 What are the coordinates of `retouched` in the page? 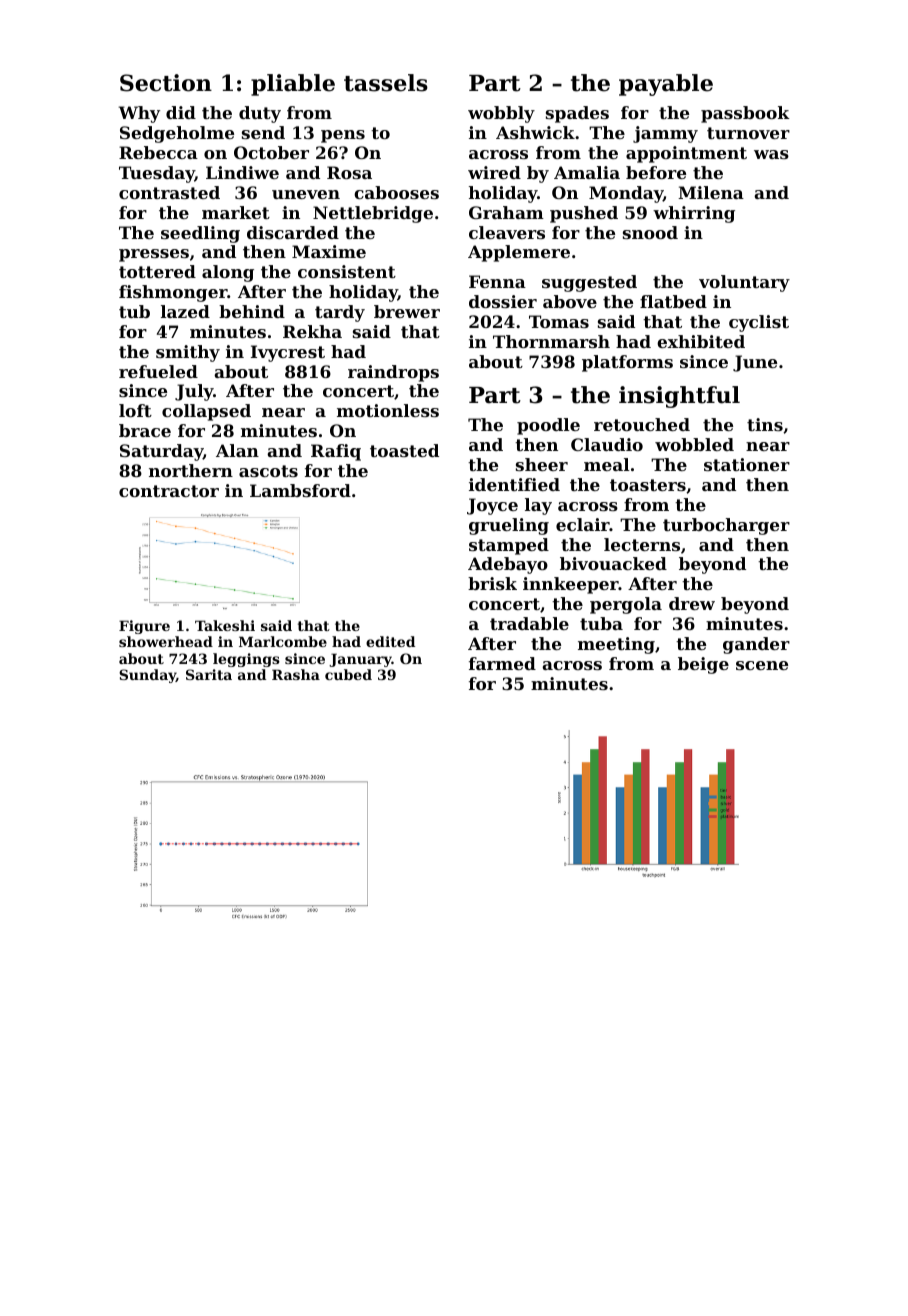 It's located at (642, 424).
